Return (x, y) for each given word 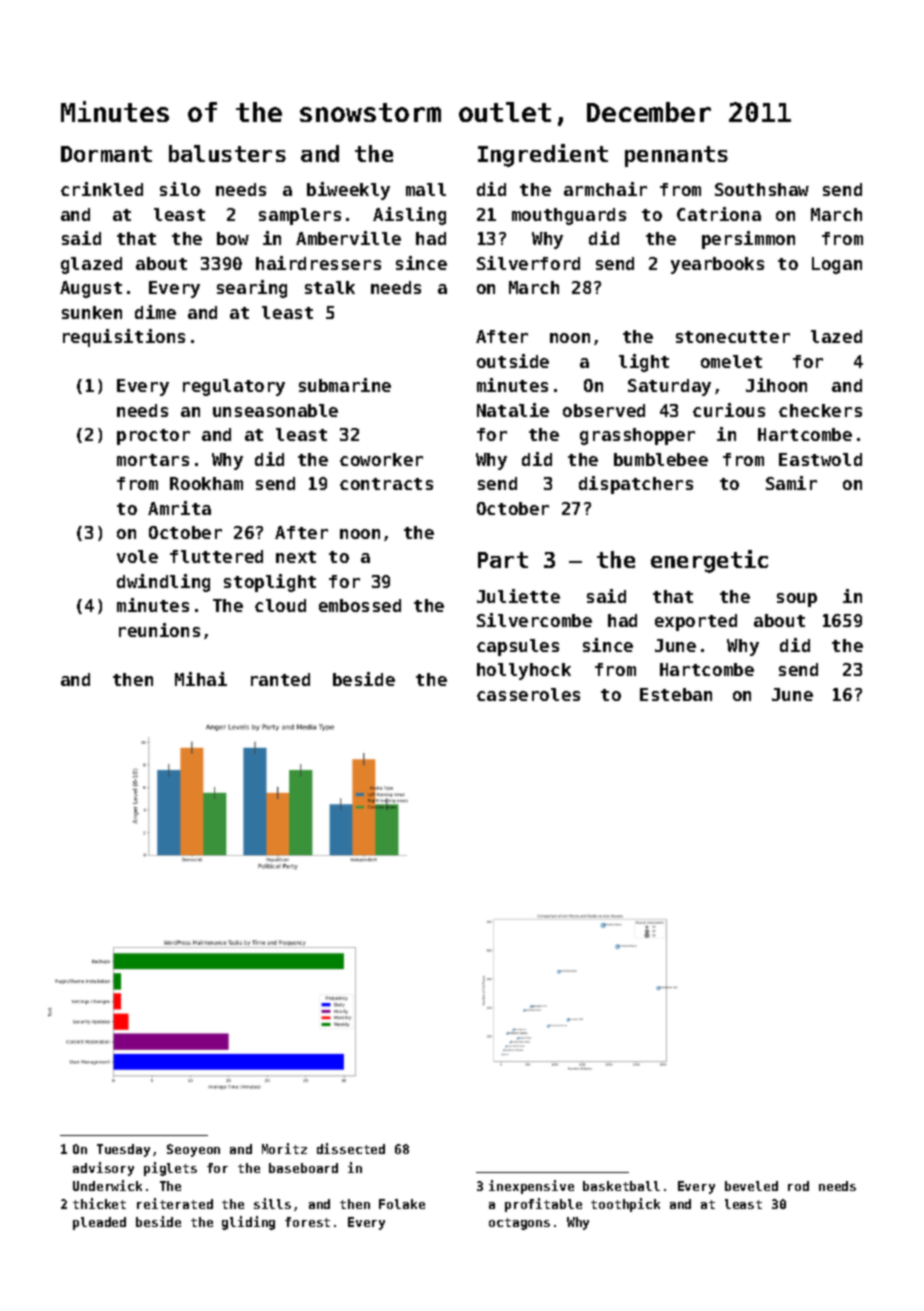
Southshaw (762, 189)
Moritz (284, 1148)
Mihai (201, 679)
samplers (300, 216)
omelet (731, 361)
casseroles (528, 694)
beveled (751, 1186)
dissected (351, 1148)
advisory (103, 1169)
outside (513, 361)
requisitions (124, 338)
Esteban (676, 694)
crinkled (102, 189)
